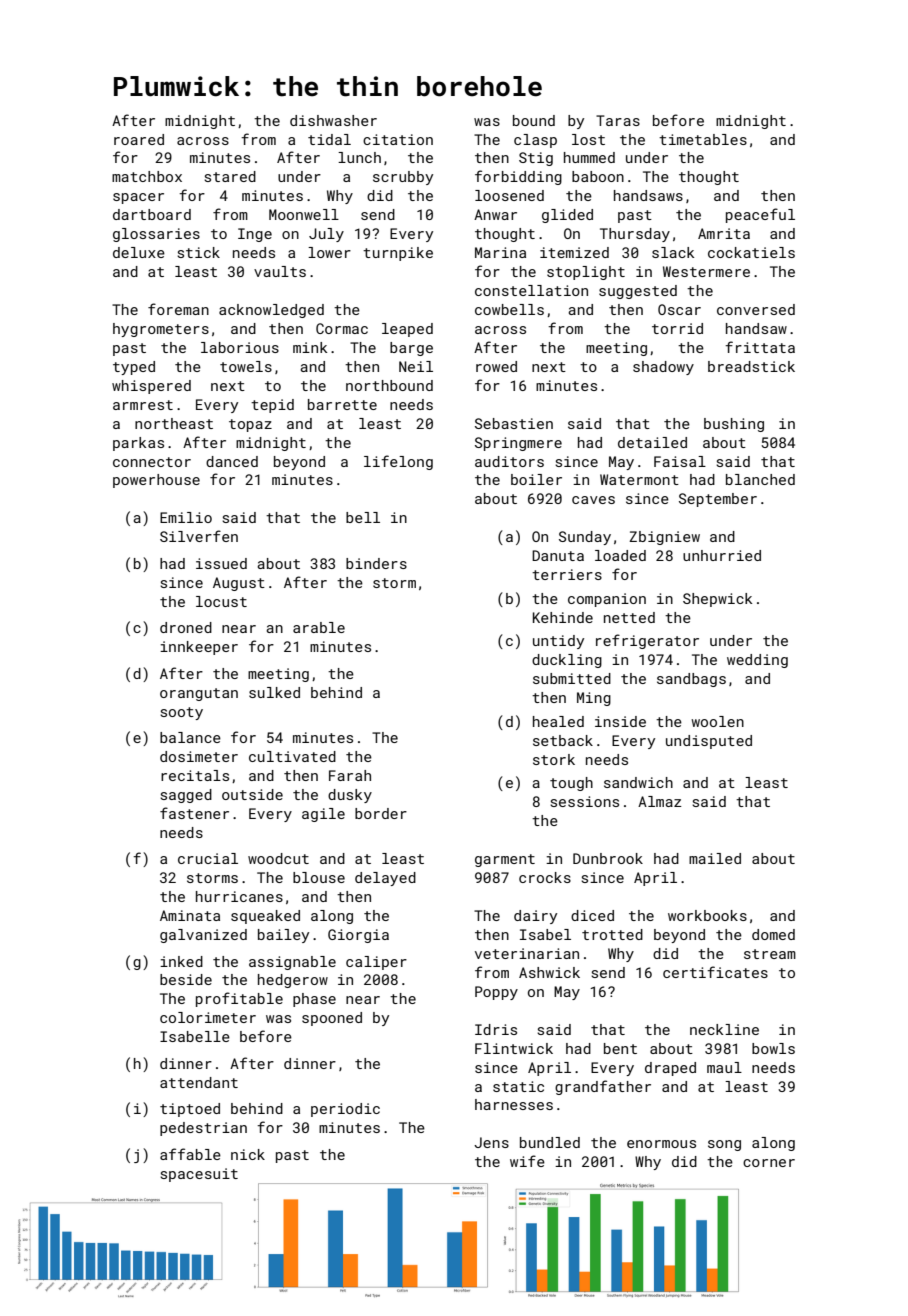 This screenshot has height=1316, width=908. What do you see at coordinates (638, 292) in the screenshot?
I see `suggested` at bounding box center [638, 292].
